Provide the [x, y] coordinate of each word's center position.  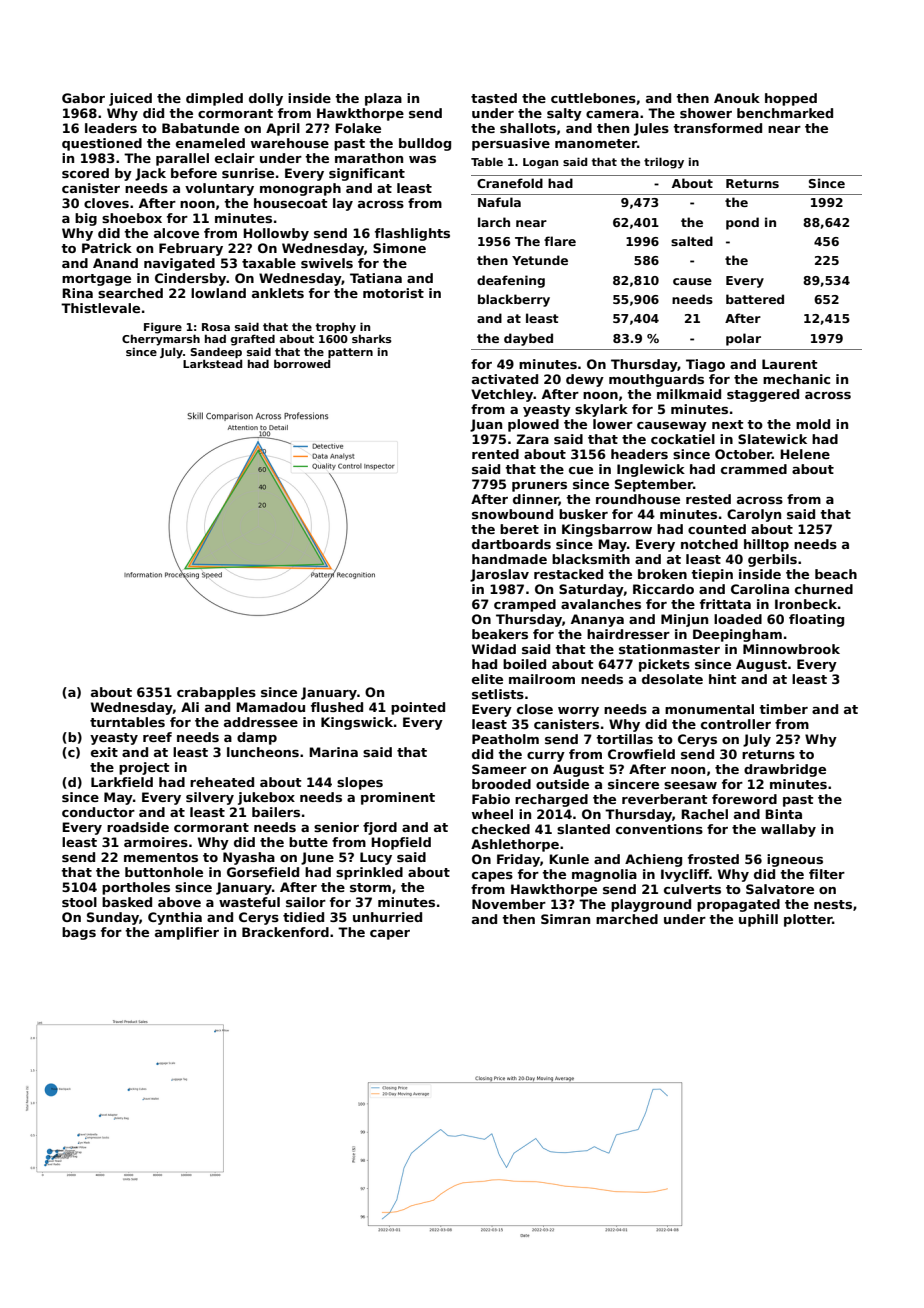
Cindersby [191, 279]
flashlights [412, 234]
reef [157, 737]
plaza [383, 99]
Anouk [737, 98]
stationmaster [669, 649]
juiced [130, 99]
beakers [500, 634]
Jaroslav [499, 575]
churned [824, 589]
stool [79, 902]
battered [755, 299]
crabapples [216, 693]
